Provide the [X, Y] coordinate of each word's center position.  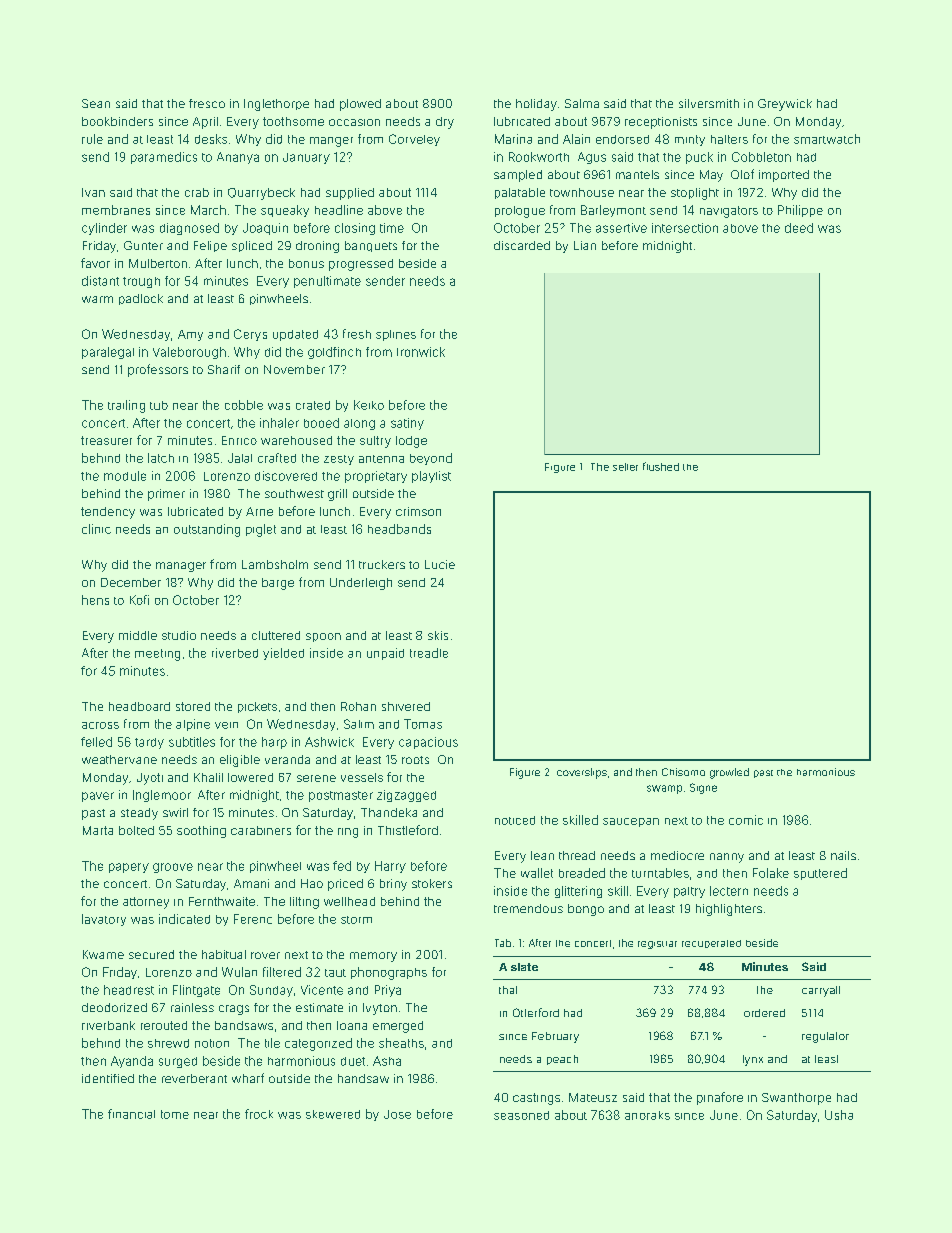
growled [729, 773]
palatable [520, 193]
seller [625, 467]
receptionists [661, 123]
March [208, 210]
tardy [149, 743]
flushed [661, 466]
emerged [398, 1027]
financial [131, 1114]
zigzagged [406, 796]
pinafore [720, 1098]
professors [158, 370]
